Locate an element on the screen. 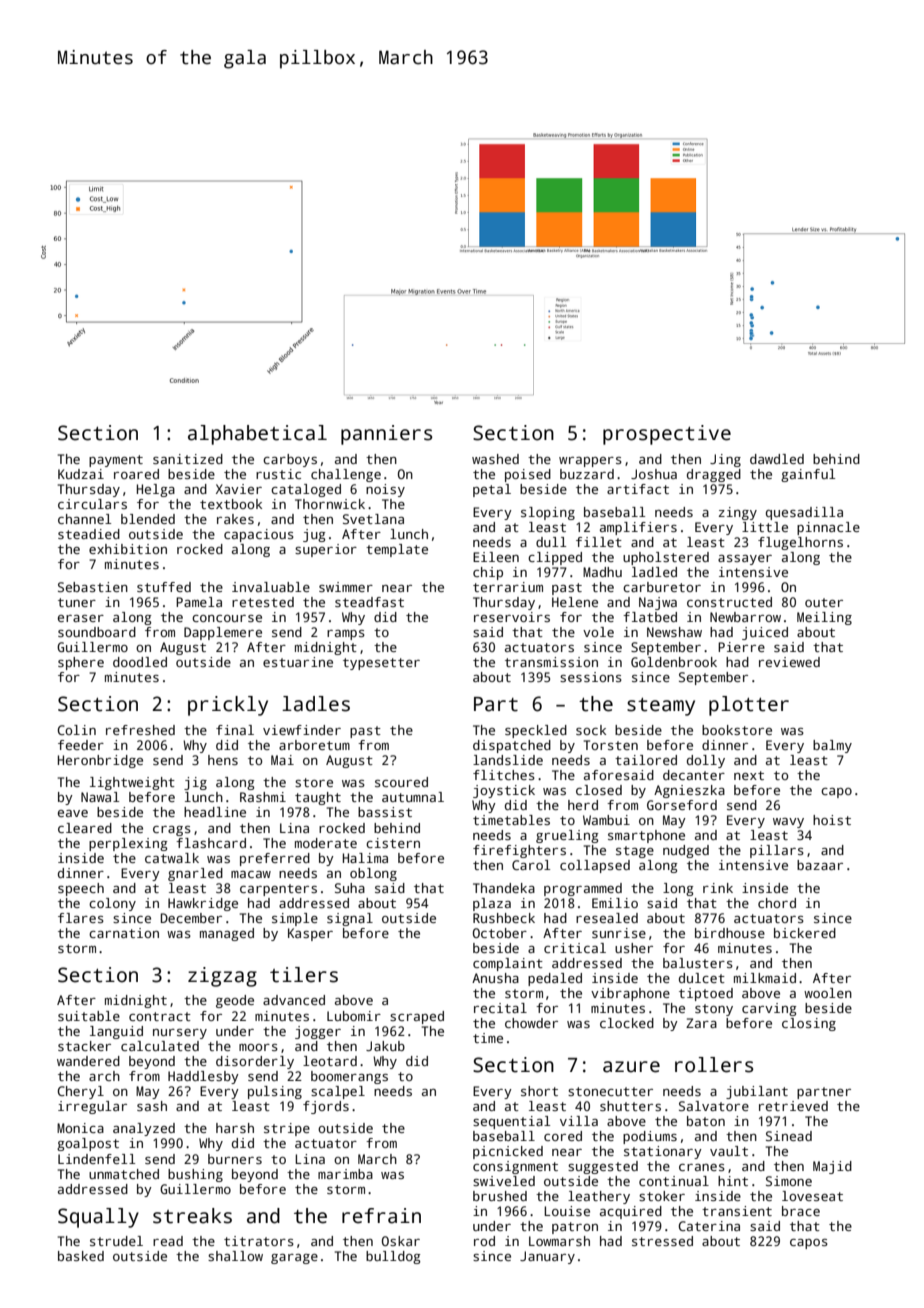 This screenshot has height=1308, width=924. next is located at coordinates (749, 775).
